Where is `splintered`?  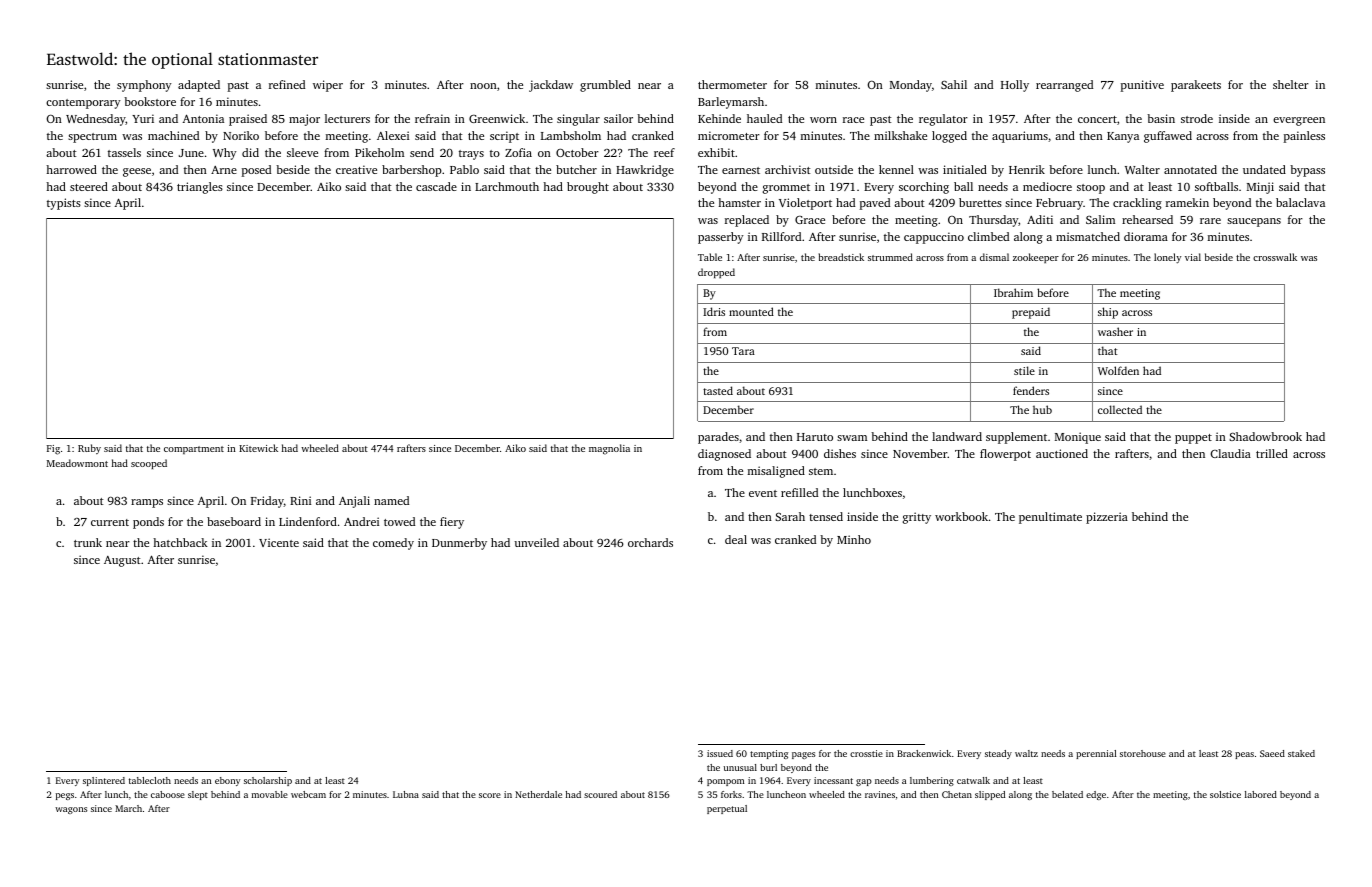
splintered is located at coordinates (104, 781).
